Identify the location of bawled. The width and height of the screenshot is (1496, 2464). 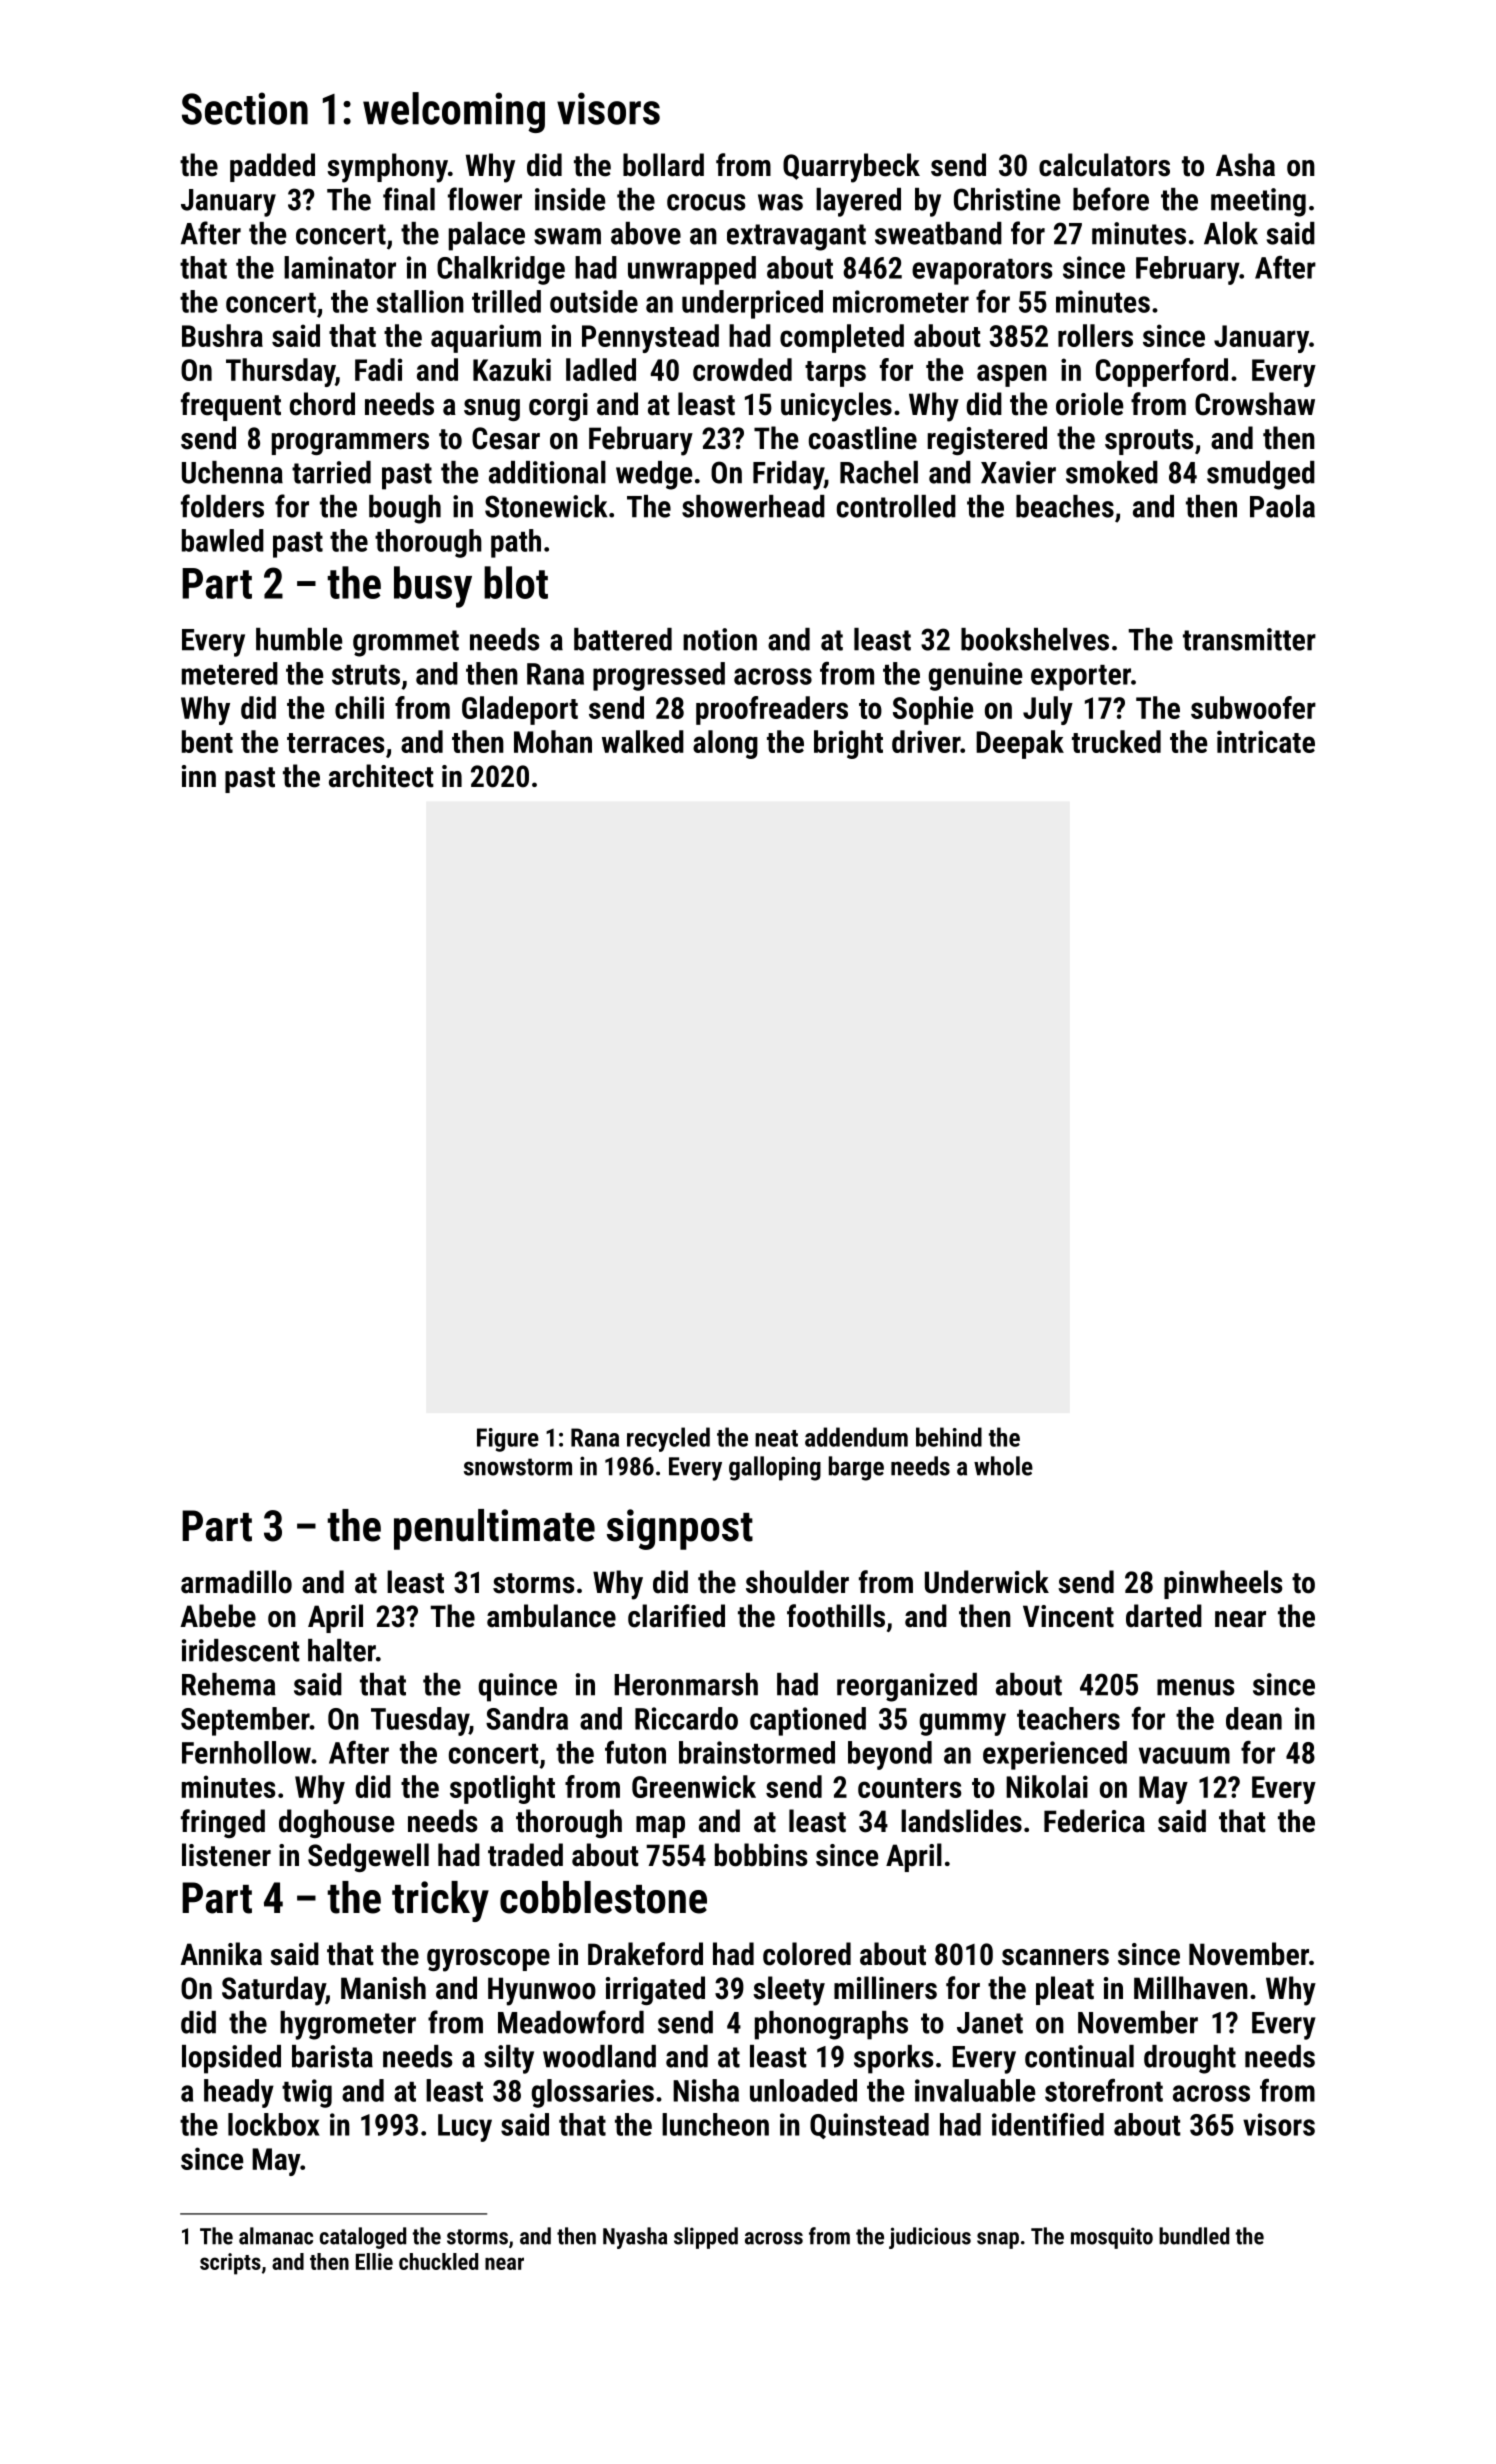
(223, 540).
